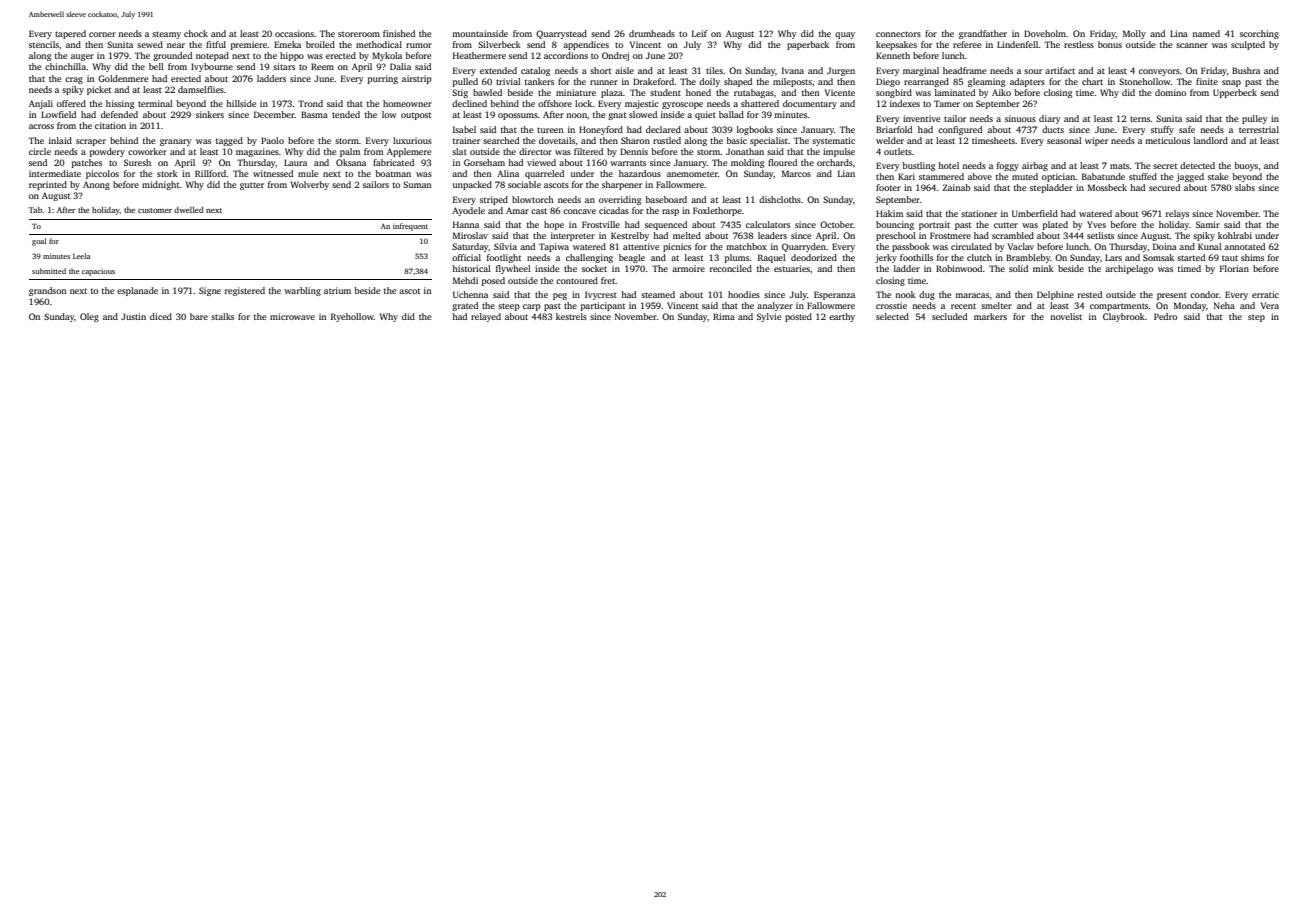 Image resolution: width=1308 pixels, height=924 pixels. What do you see at coordinates (1045, 33) in the image?
I see `Doveholm` at bounding box center [1045, 33].
